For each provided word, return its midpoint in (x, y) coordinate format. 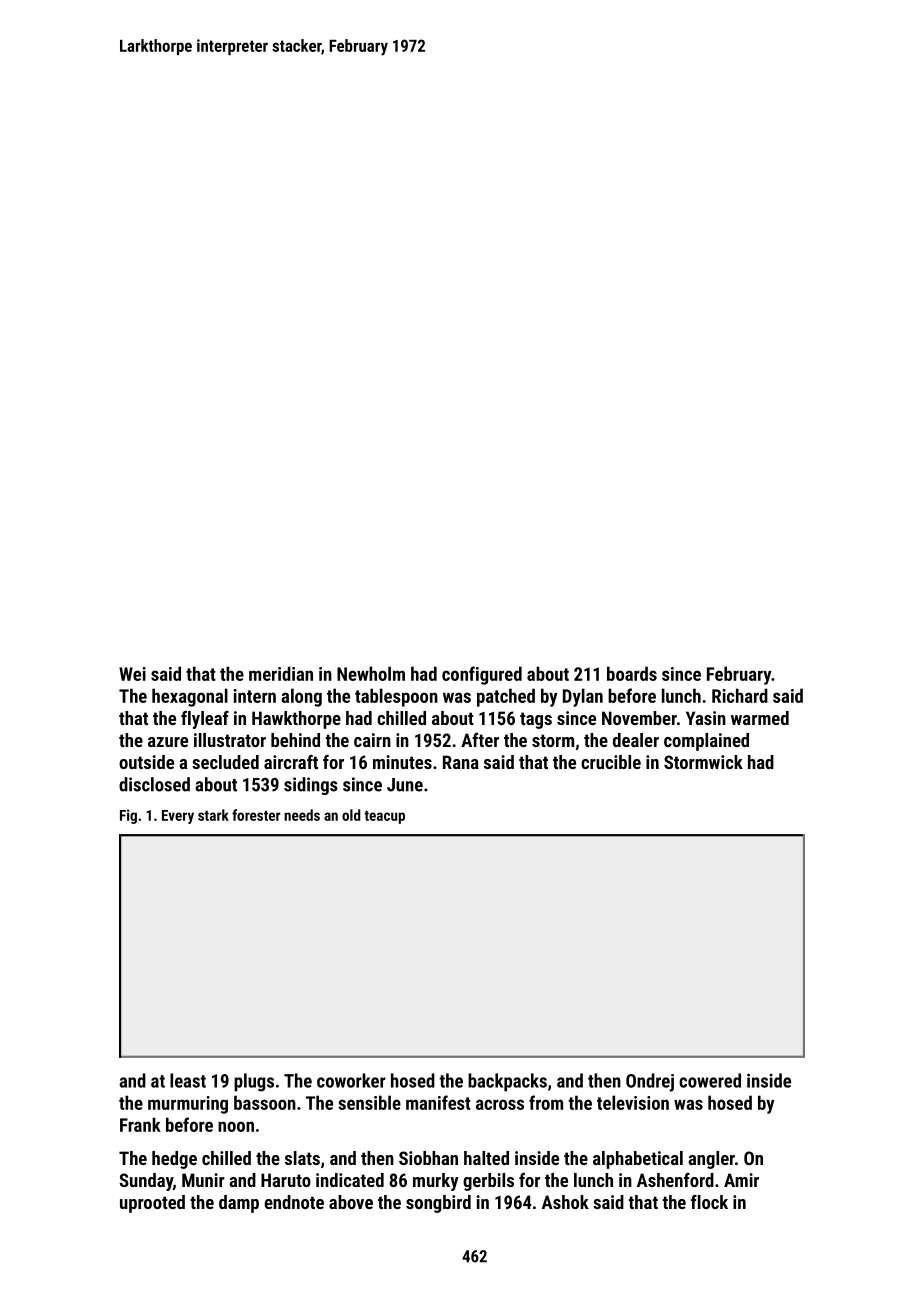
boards (632, 673)
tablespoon (396, 697)
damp (239, 1204)
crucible (611, 762)
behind (295, 740)
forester (256, 815)
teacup (384, 817)
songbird (438, 1204)
